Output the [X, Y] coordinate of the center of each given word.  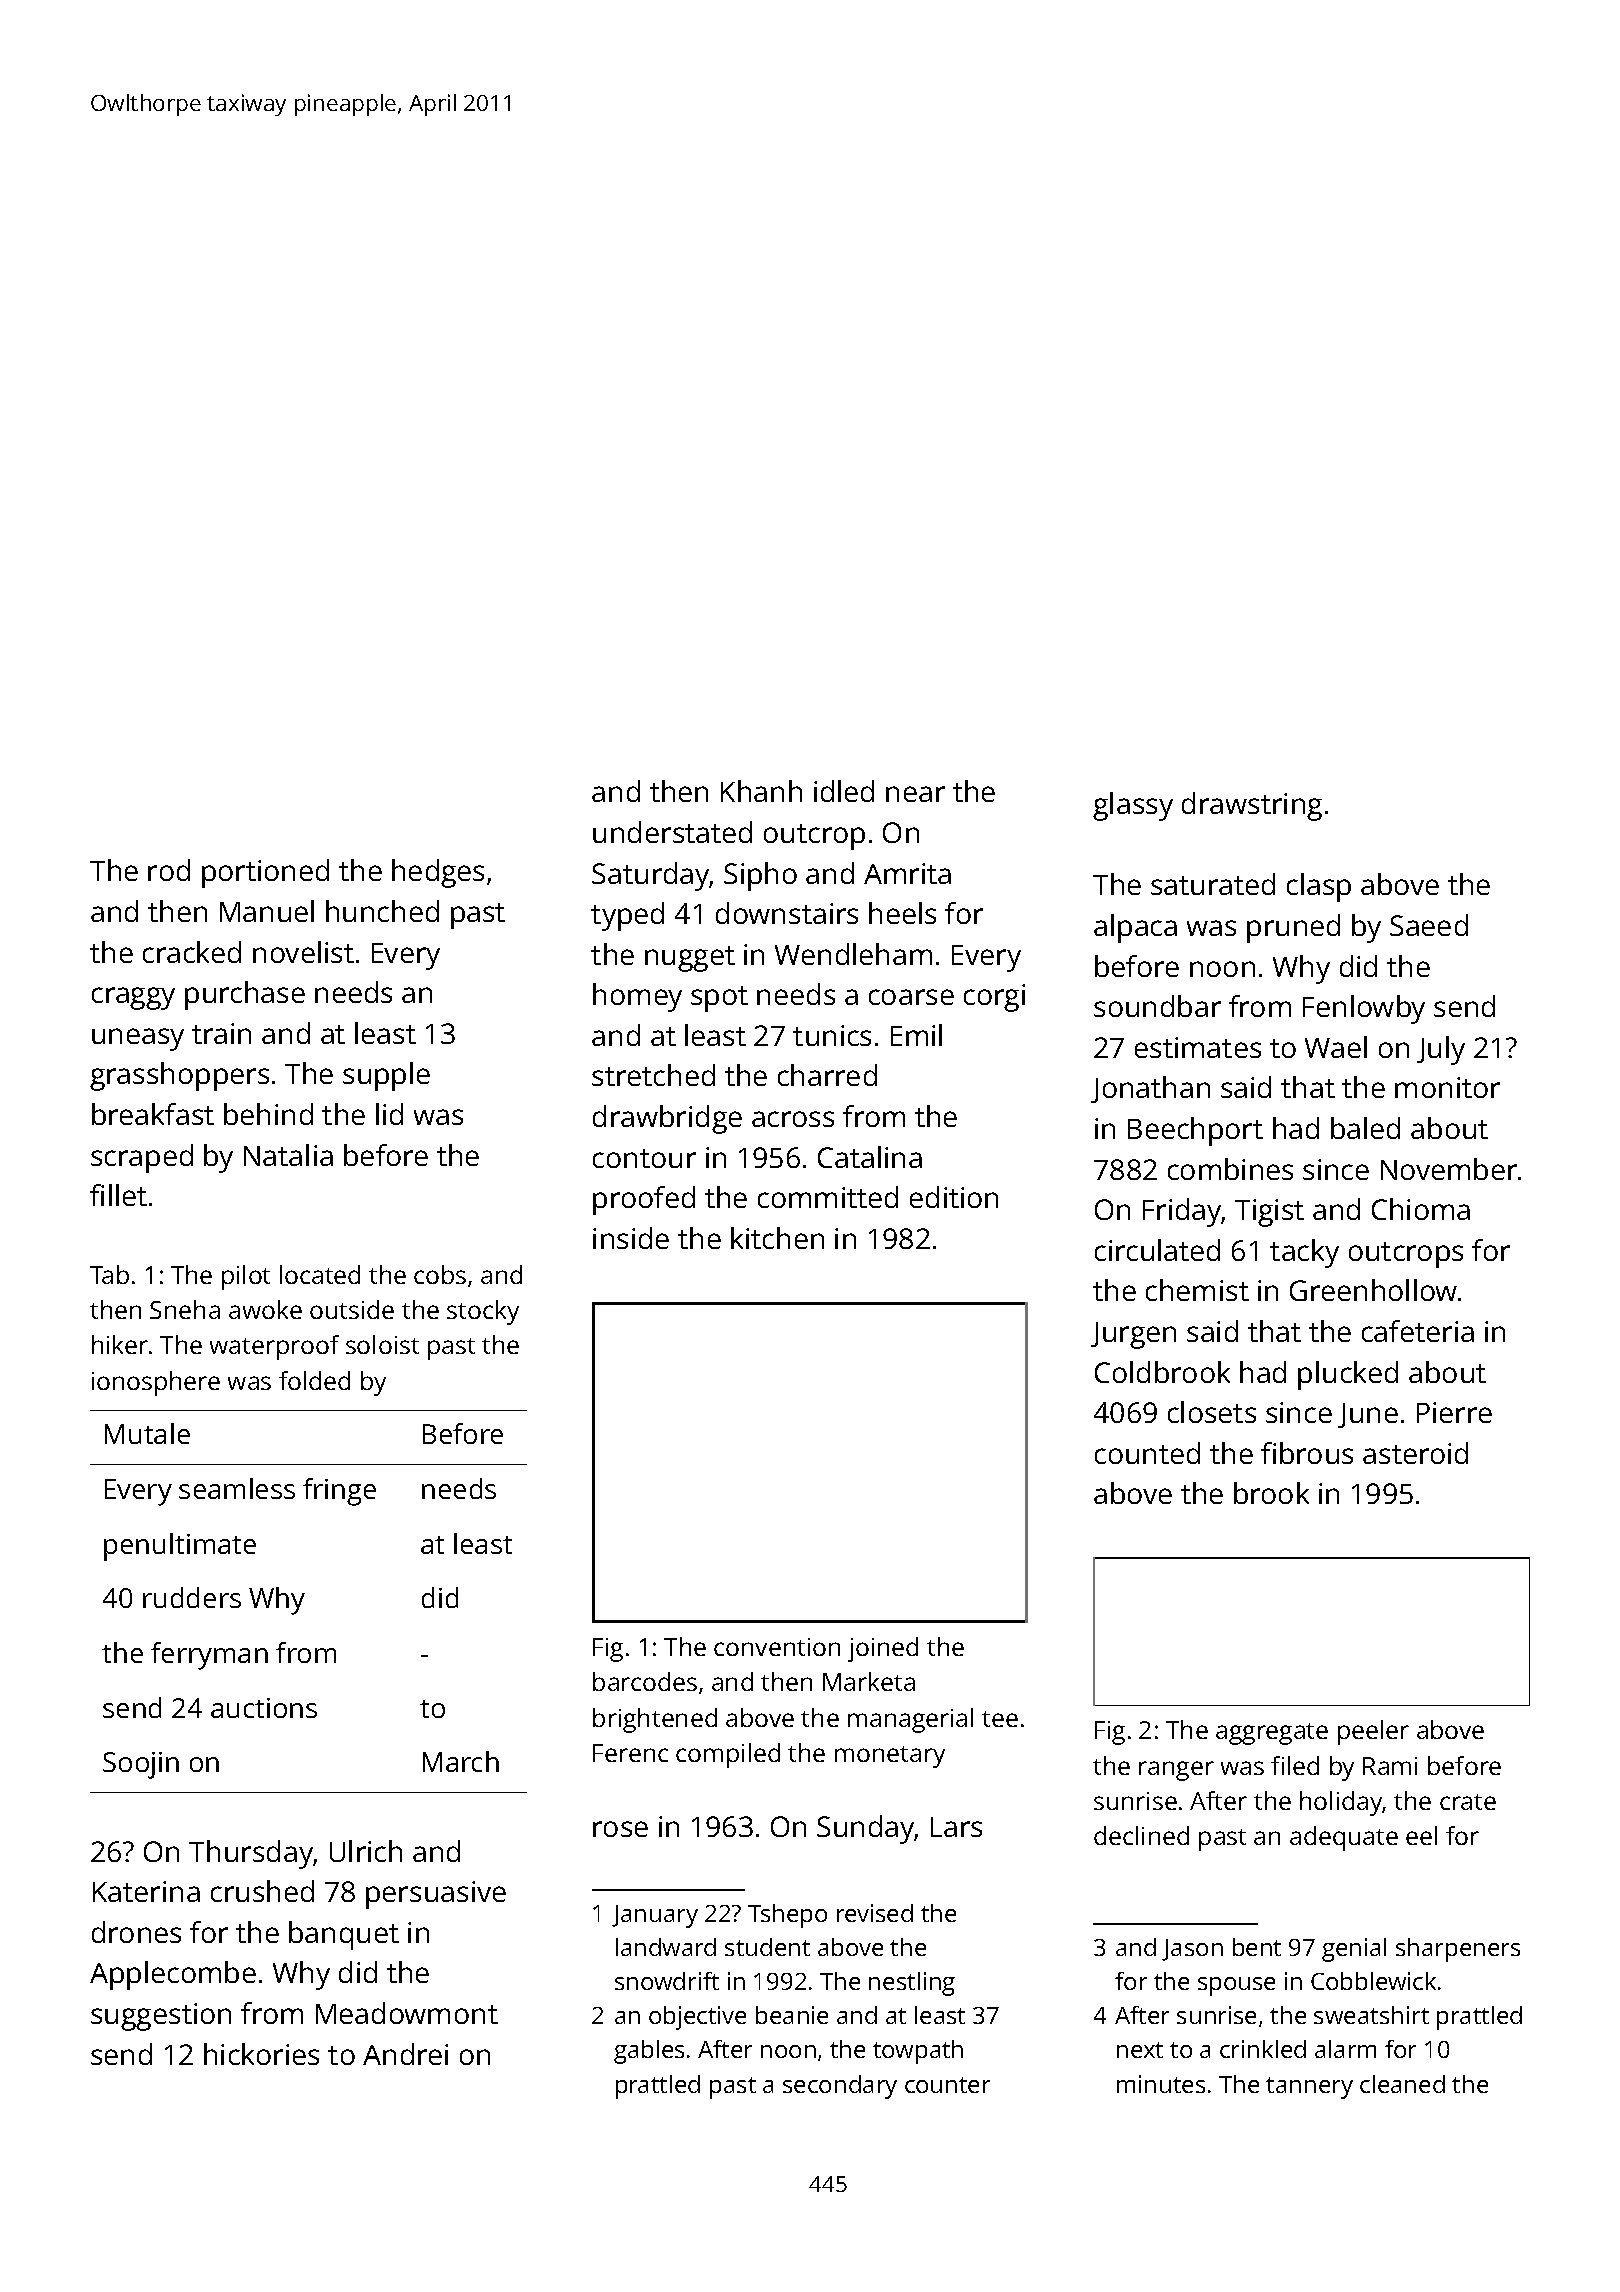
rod [169, 870]
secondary [840, 2087]
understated [672, 832]
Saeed [1429, 925]
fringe [339, 1492]
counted [1147, 1453]
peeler [1373, 1732]
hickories [261, 2054]
